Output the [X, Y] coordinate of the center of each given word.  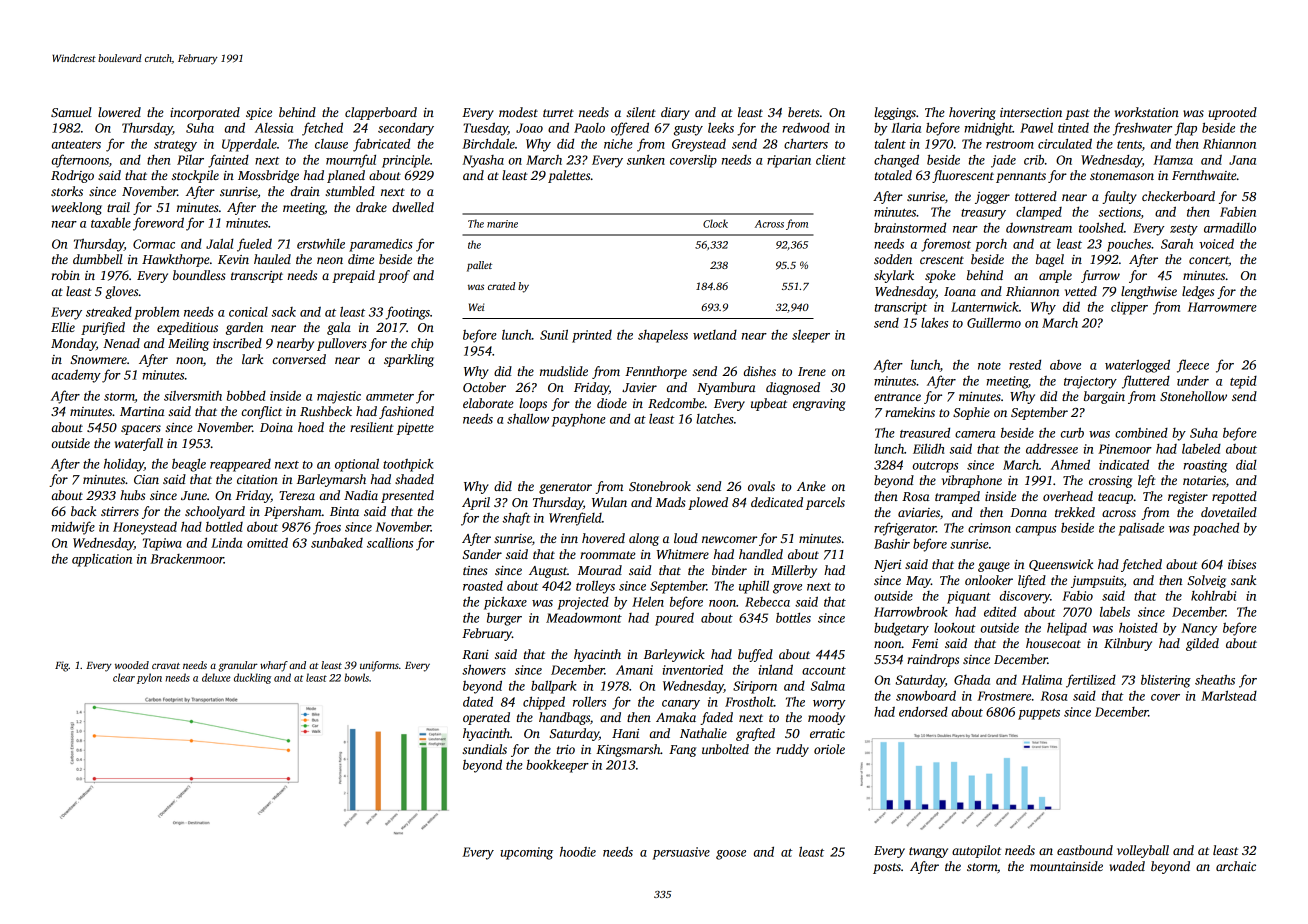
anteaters [76, 145]
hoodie [578, 851]
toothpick [408, 465]
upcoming [526, 853]
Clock [715, 223]
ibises [1242, 564]
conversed [299, 359]
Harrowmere [1222, 307]
